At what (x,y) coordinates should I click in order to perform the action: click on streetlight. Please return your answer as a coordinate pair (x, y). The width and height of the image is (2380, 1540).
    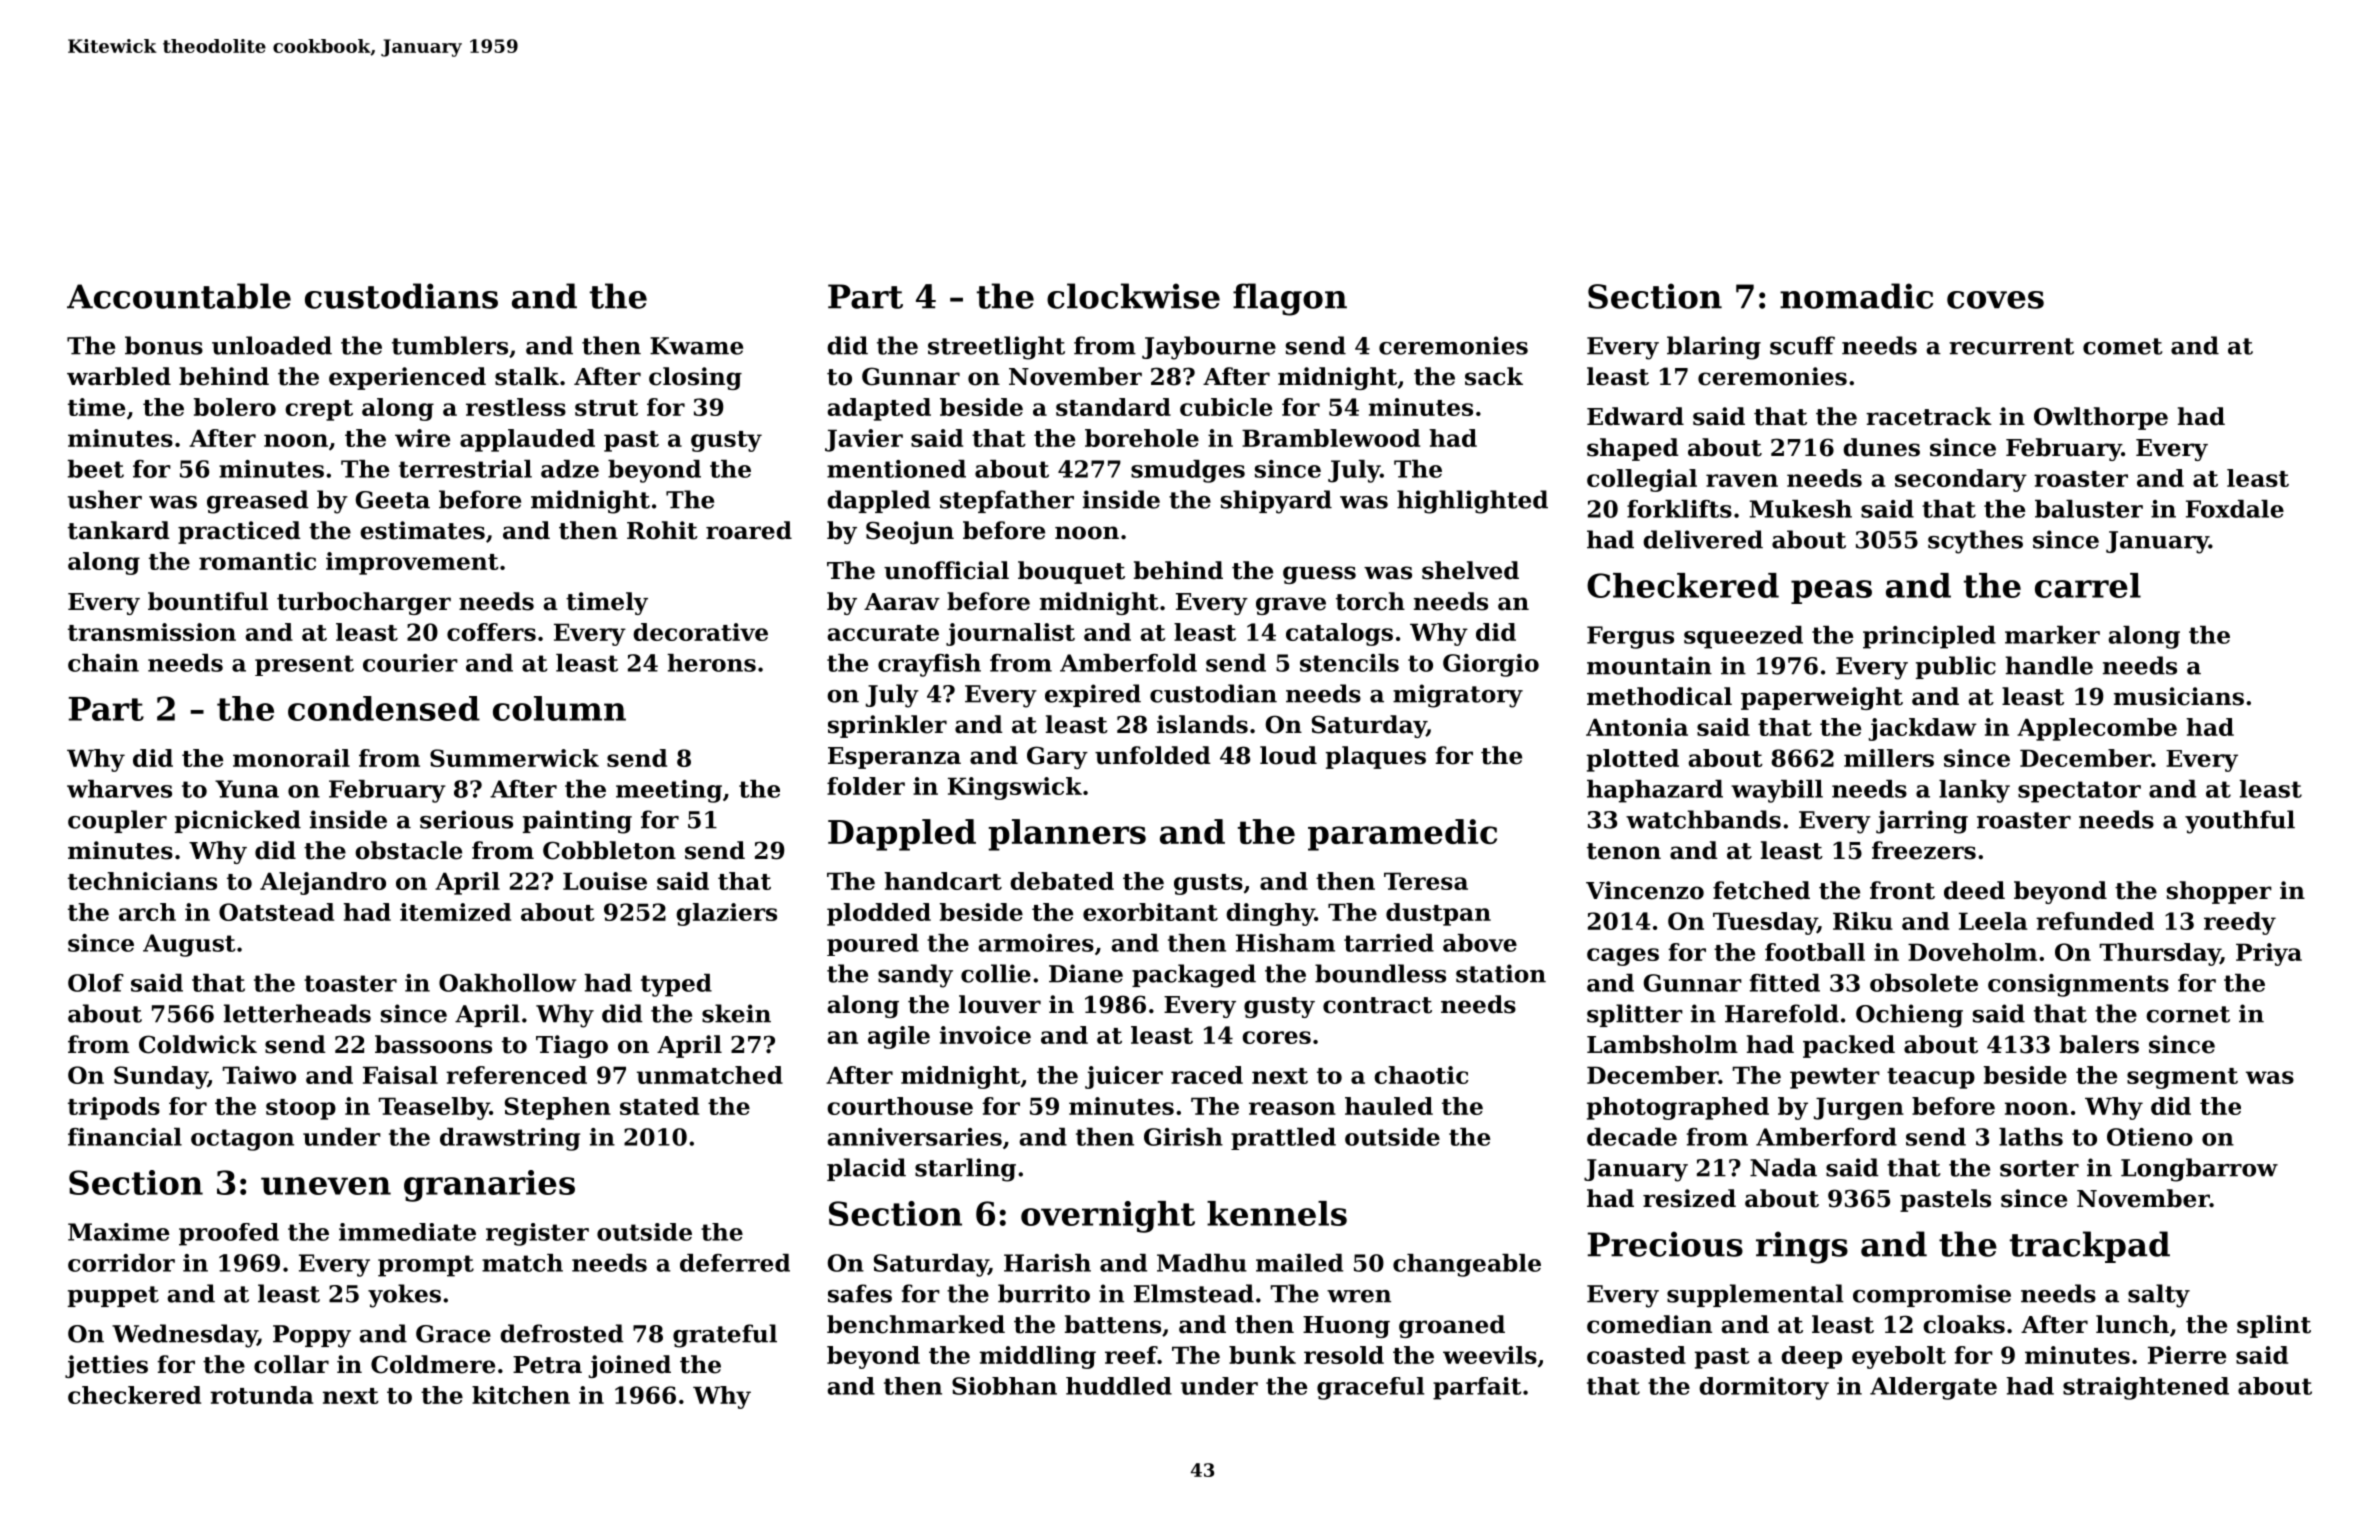
    Looking at the image, I should click on (996, 348).
